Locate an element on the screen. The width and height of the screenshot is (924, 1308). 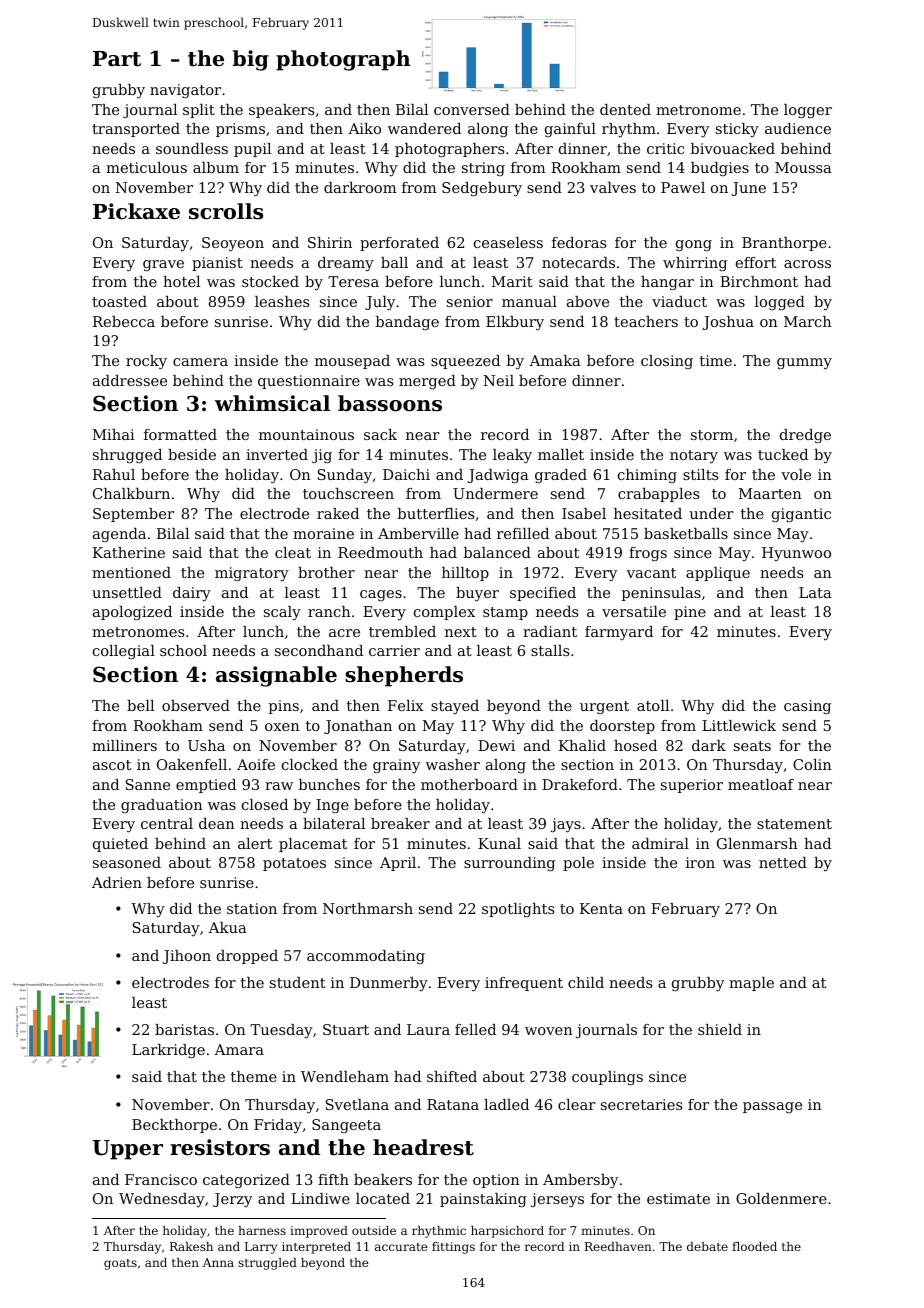
navigator is located at coordinates (185, 91).
